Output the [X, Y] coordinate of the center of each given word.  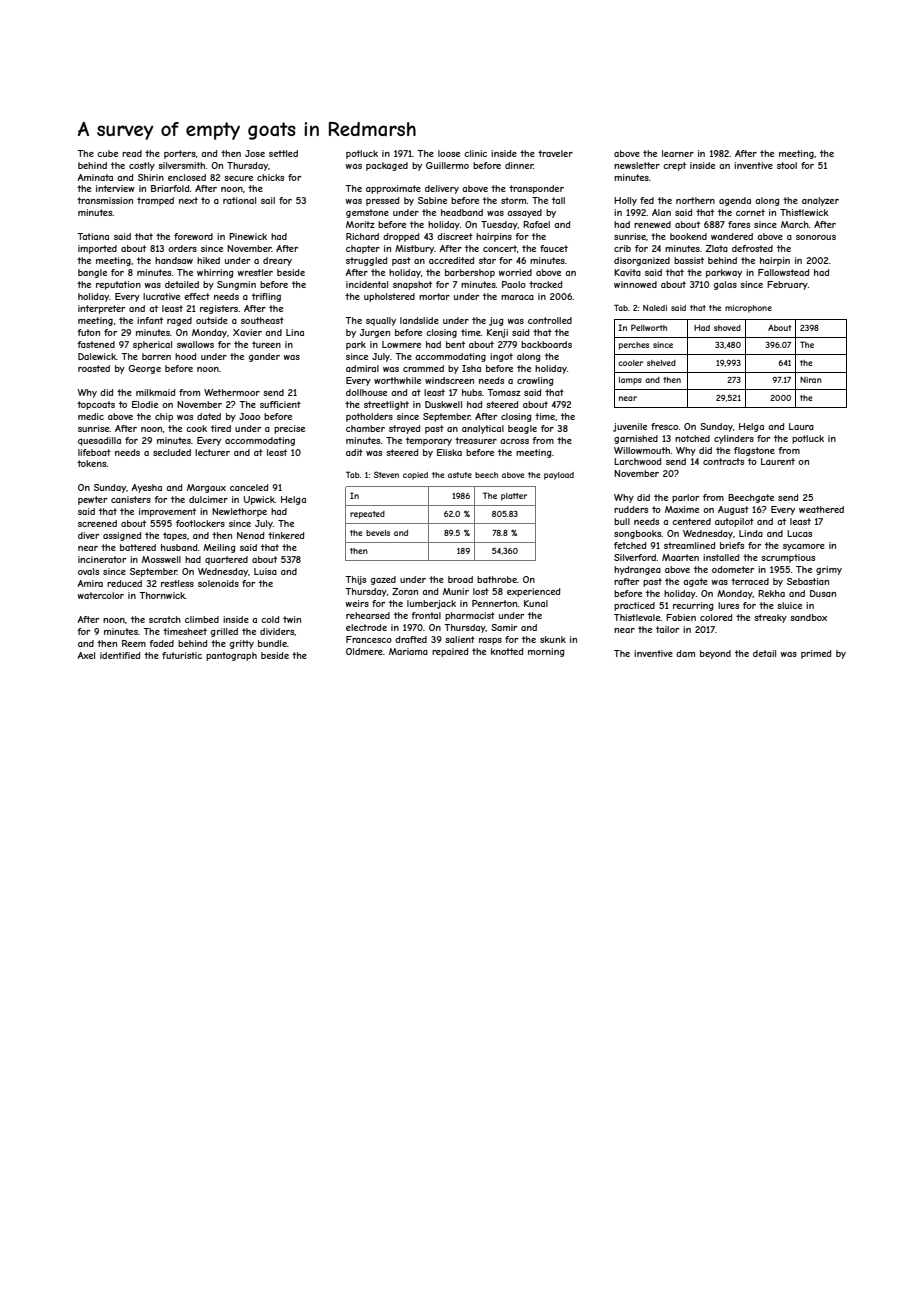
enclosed [187, 177]
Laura [801, 426]
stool [787, 165]
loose [449, 153]
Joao [249, 416]
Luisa [265, 571]
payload [559, 476]
